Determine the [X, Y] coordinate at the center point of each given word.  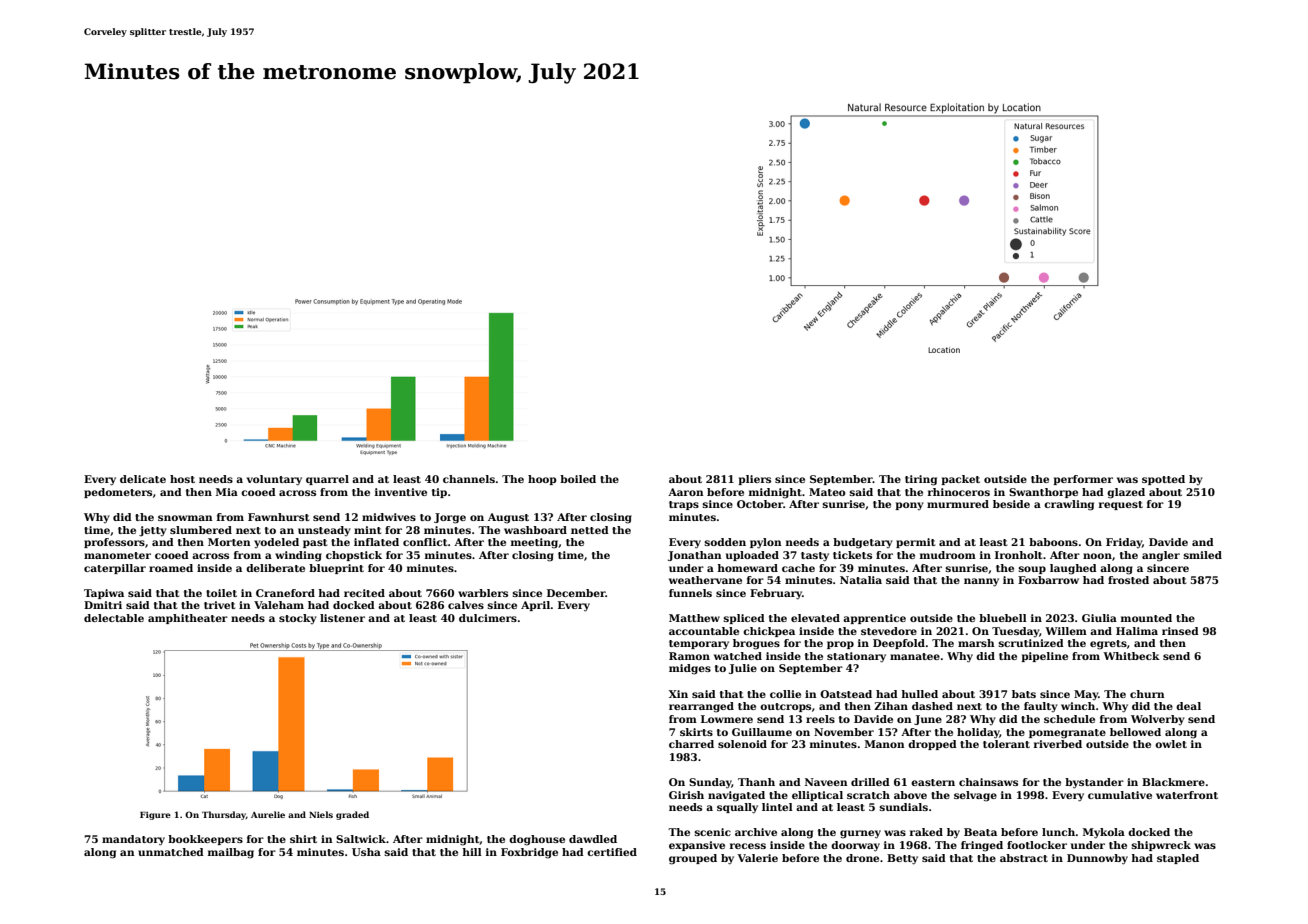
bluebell [1003, 618]
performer [1083, 480]
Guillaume [762, 732]
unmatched [171, 852]
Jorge [450, 518]
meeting [534, 543]
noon [1097, 556]
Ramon [689, 656]
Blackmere [1173, 782]
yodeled [276, 543]
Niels [321, 814]
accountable [704, 631]
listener [342, 618]
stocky [298, 619]
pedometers [118, 493]
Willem [1066, 631]
